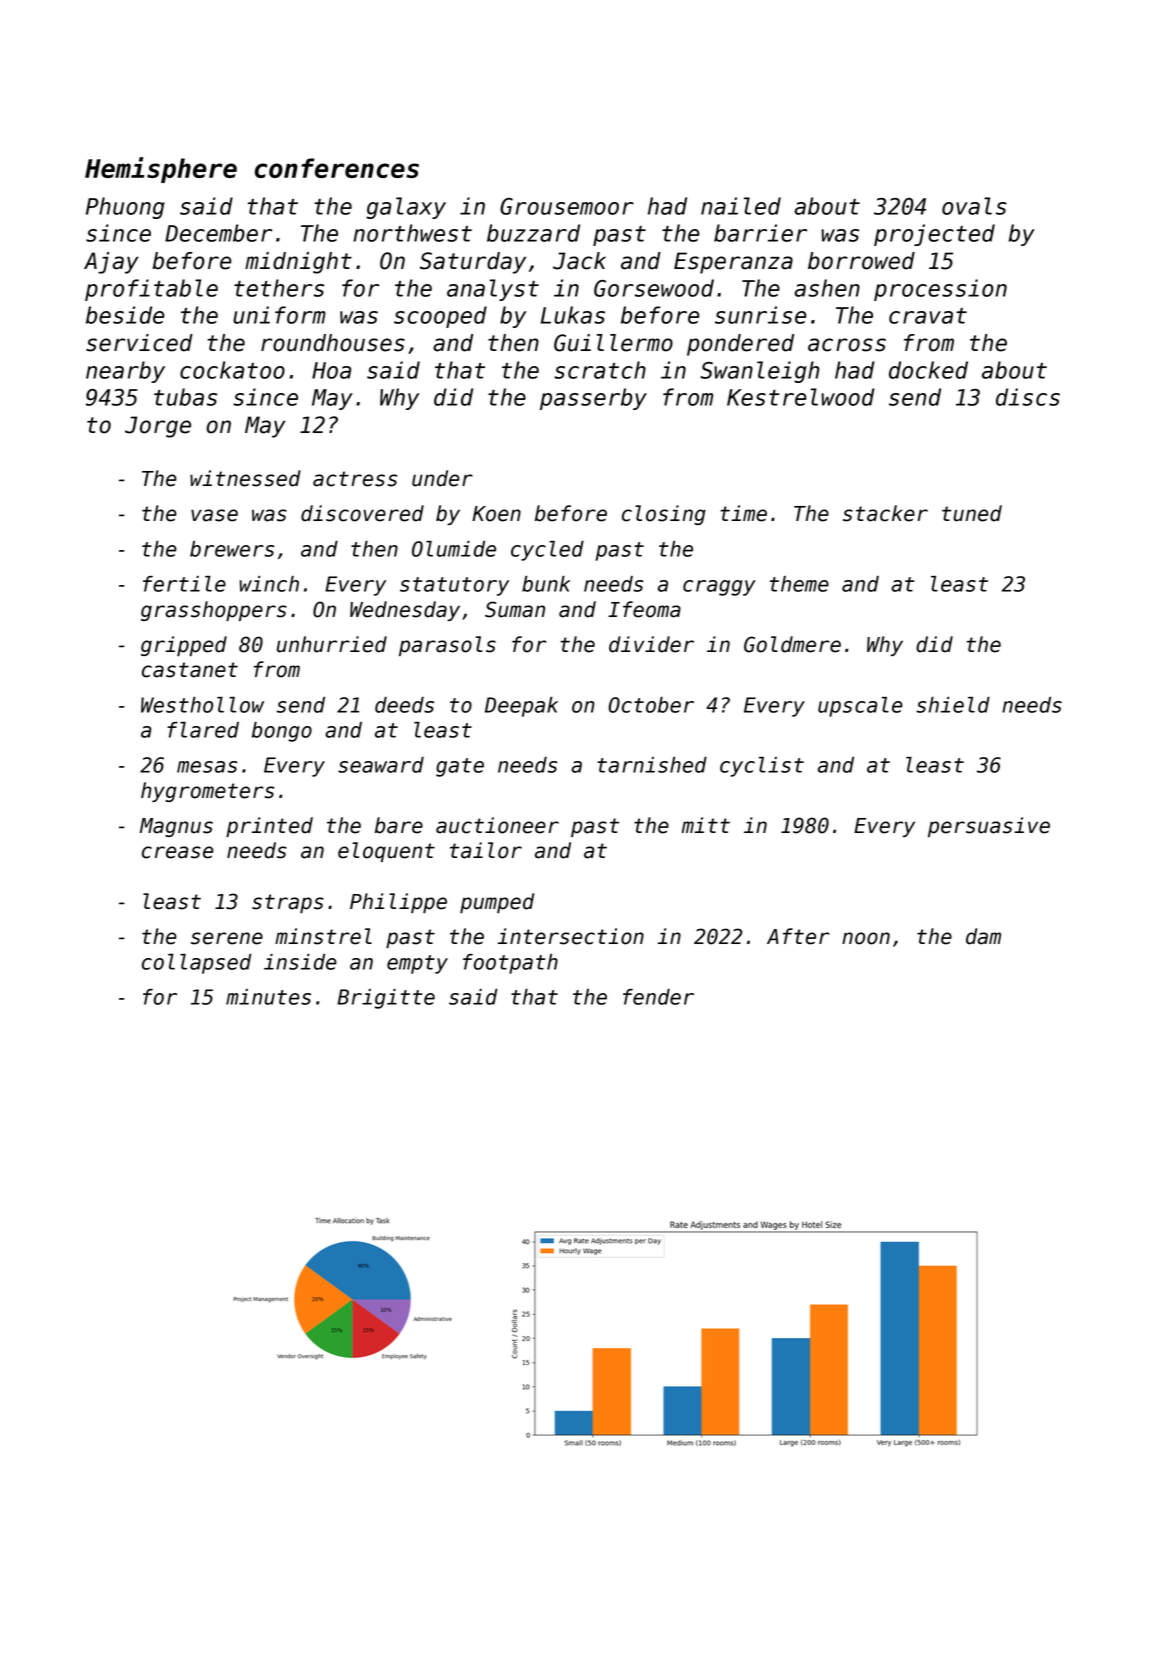 This document has height=1654, width=1165. I want to click on tailor, so click(486, 850).
